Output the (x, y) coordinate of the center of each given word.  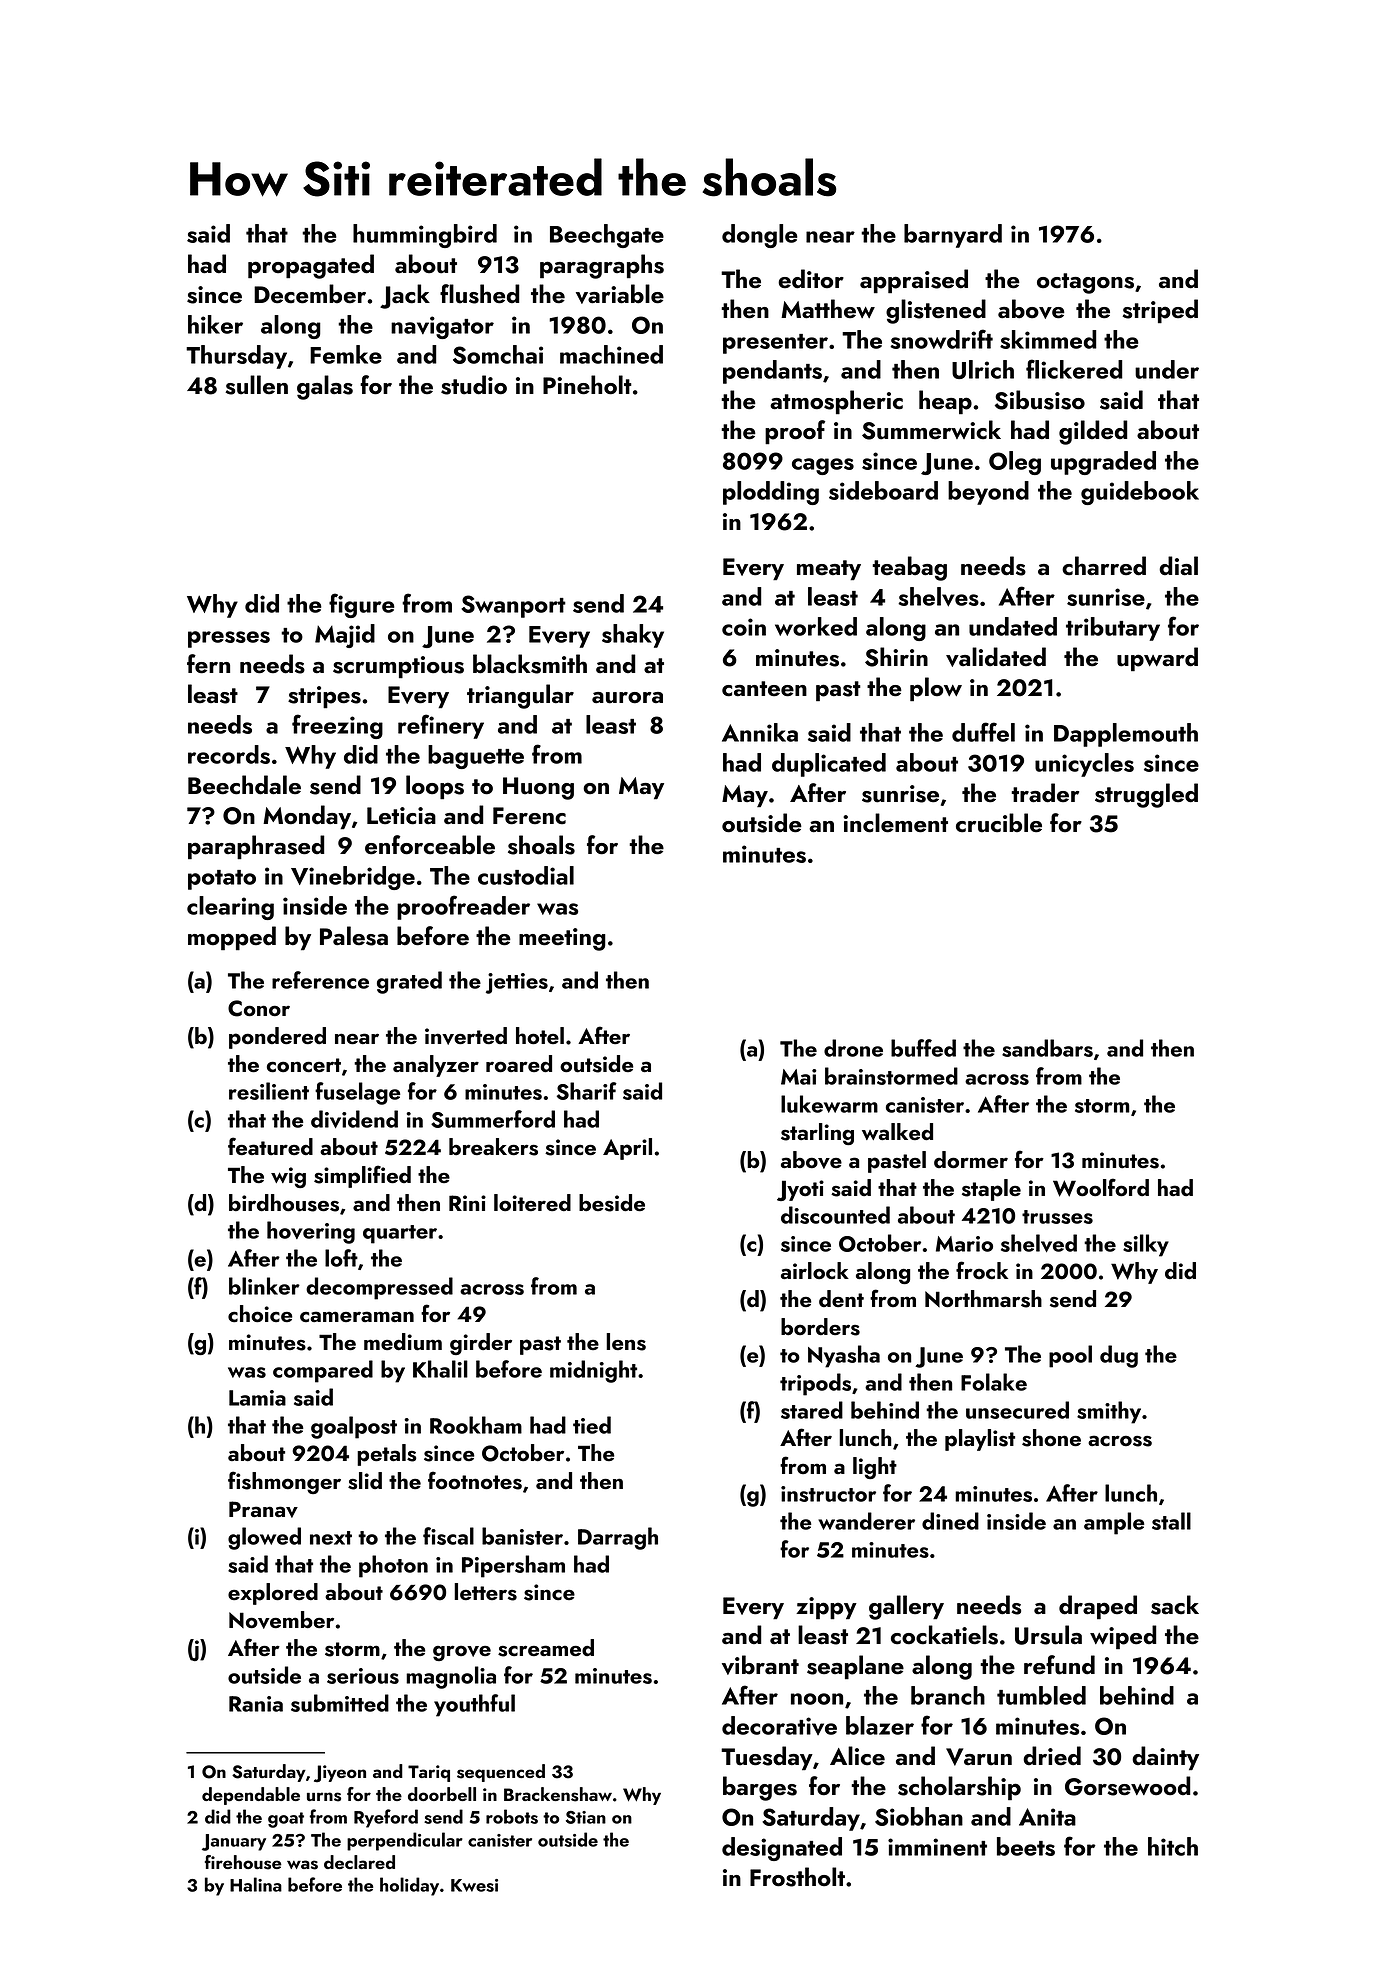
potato (222, 880)
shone (1051, 1438)
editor (811, 279)
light (875, 1468)
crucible (999, 823)
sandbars (1047, 1048)
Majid (345, 636)
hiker (215, 324)
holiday (409, 1886)
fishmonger (284, 1482)
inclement (895, 823)
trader (1045, 793)
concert (304, 1065)
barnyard (953, 236)
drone (853, 1048)
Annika (760, 732)
